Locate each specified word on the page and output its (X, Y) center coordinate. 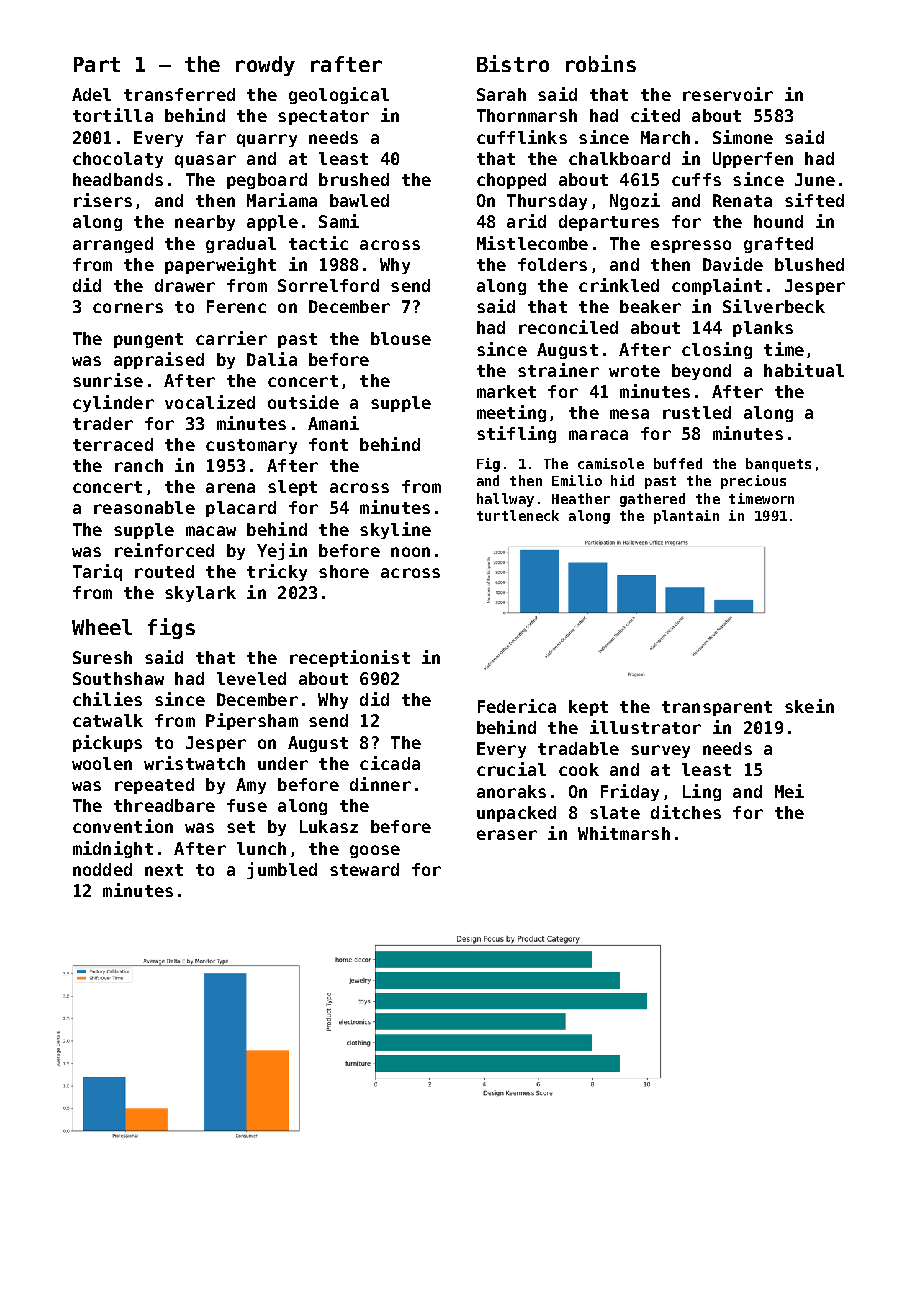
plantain (686, 517)
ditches (686, 812)
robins (601, 63)
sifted (814, 200)
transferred (179, 94)
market (506, 391)
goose (375, 851)
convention (123, 826)
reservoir (728, 94)
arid (526, 221)
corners (128, 308)
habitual (804, 370)
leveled (251, 678)
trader (103, 423)
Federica (517, 706)
